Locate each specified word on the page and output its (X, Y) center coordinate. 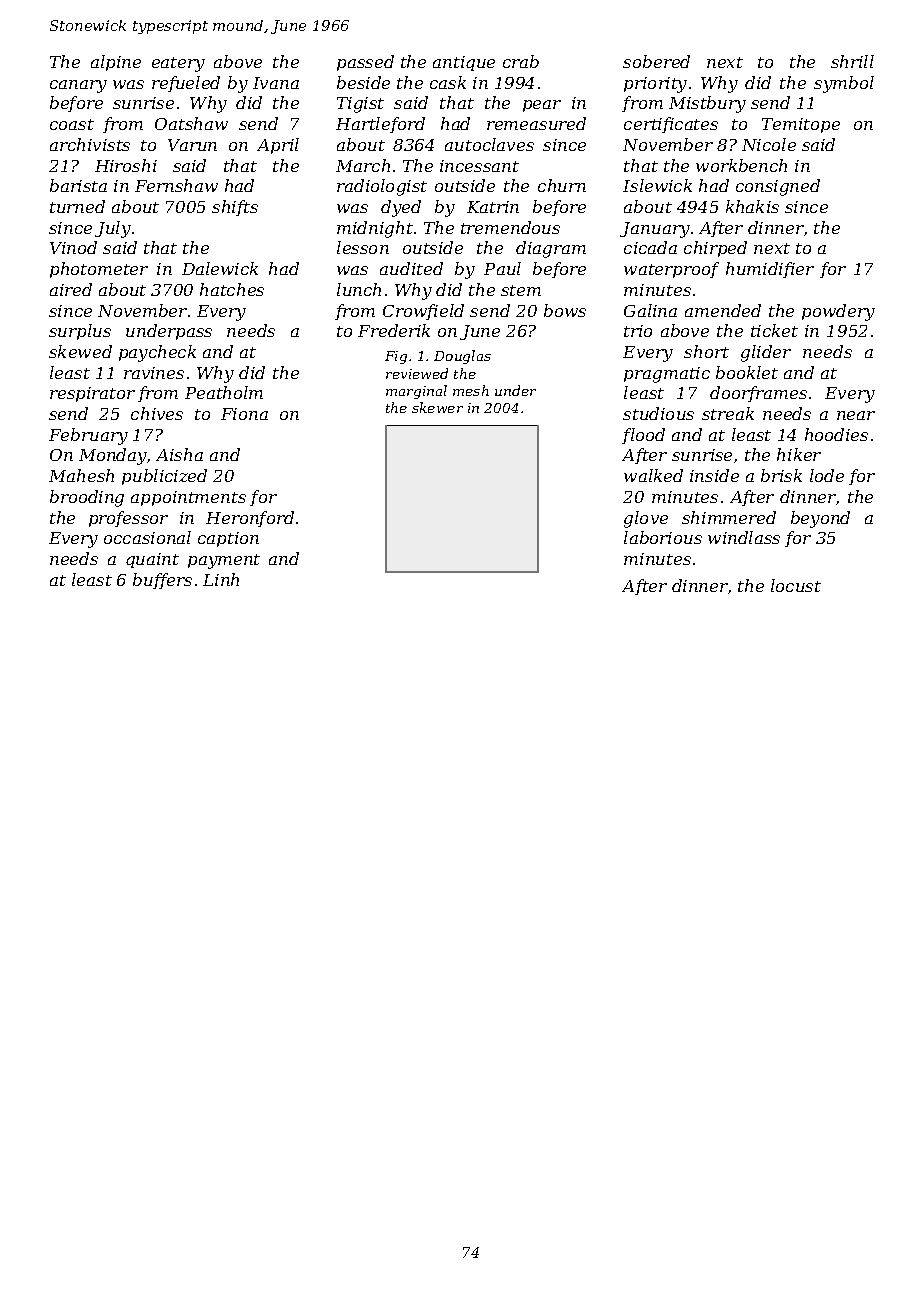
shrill (852, 61)
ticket (774, 330)
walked (653, 475)
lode (827, 475)
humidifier (770, 270)
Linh (221, 579)
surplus (80, 332)
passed (365, 63)
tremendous (510, 227)
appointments (188, 498)
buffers (162, 581)
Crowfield (423, 312)
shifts (235, 208)
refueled (186, 84)
